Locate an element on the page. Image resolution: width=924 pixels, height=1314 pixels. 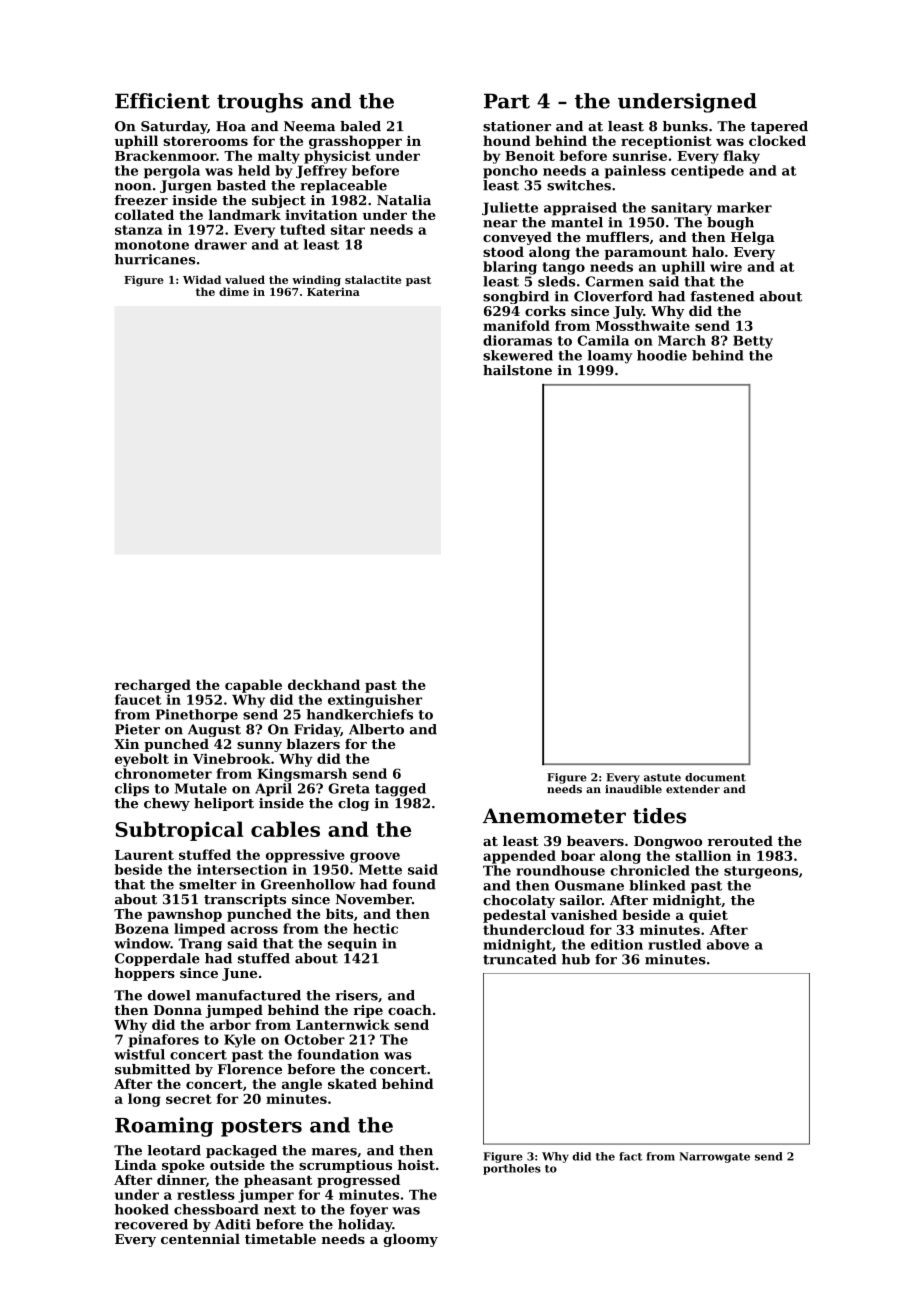
astute is located at coordinates (662, 778).
